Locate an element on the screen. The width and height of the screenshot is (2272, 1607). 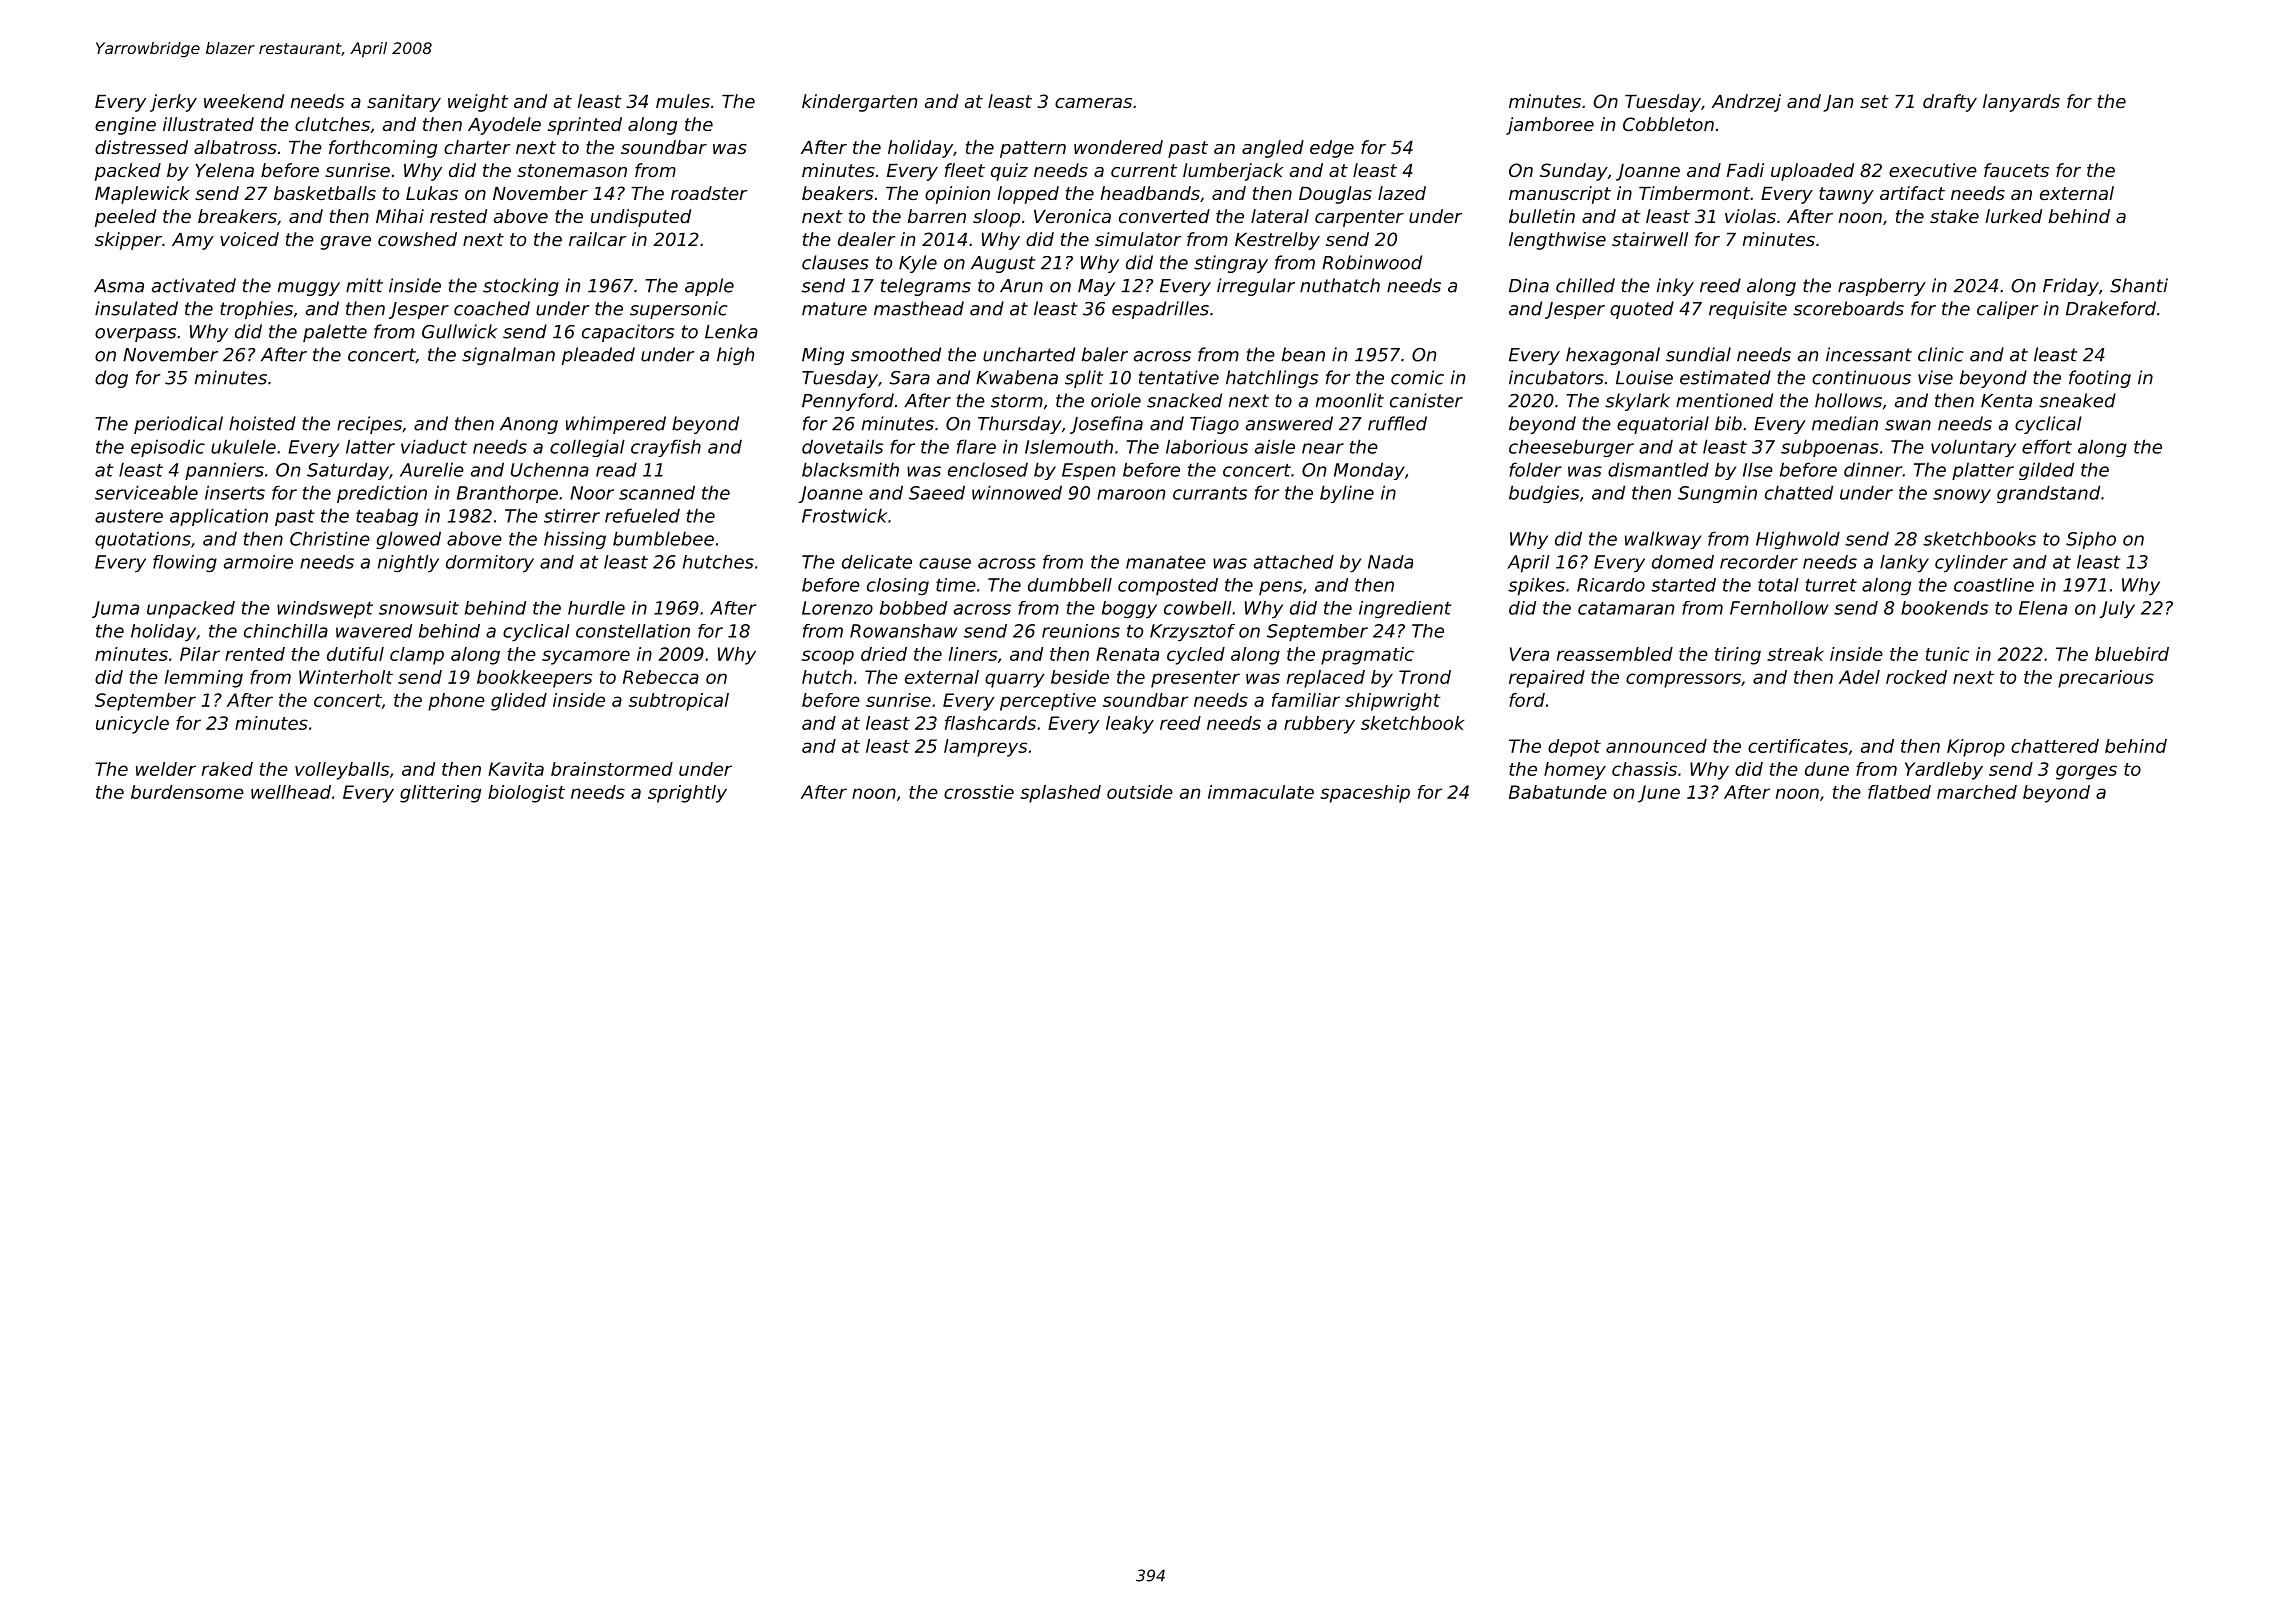
flare is located at coordinates (976, 446).
